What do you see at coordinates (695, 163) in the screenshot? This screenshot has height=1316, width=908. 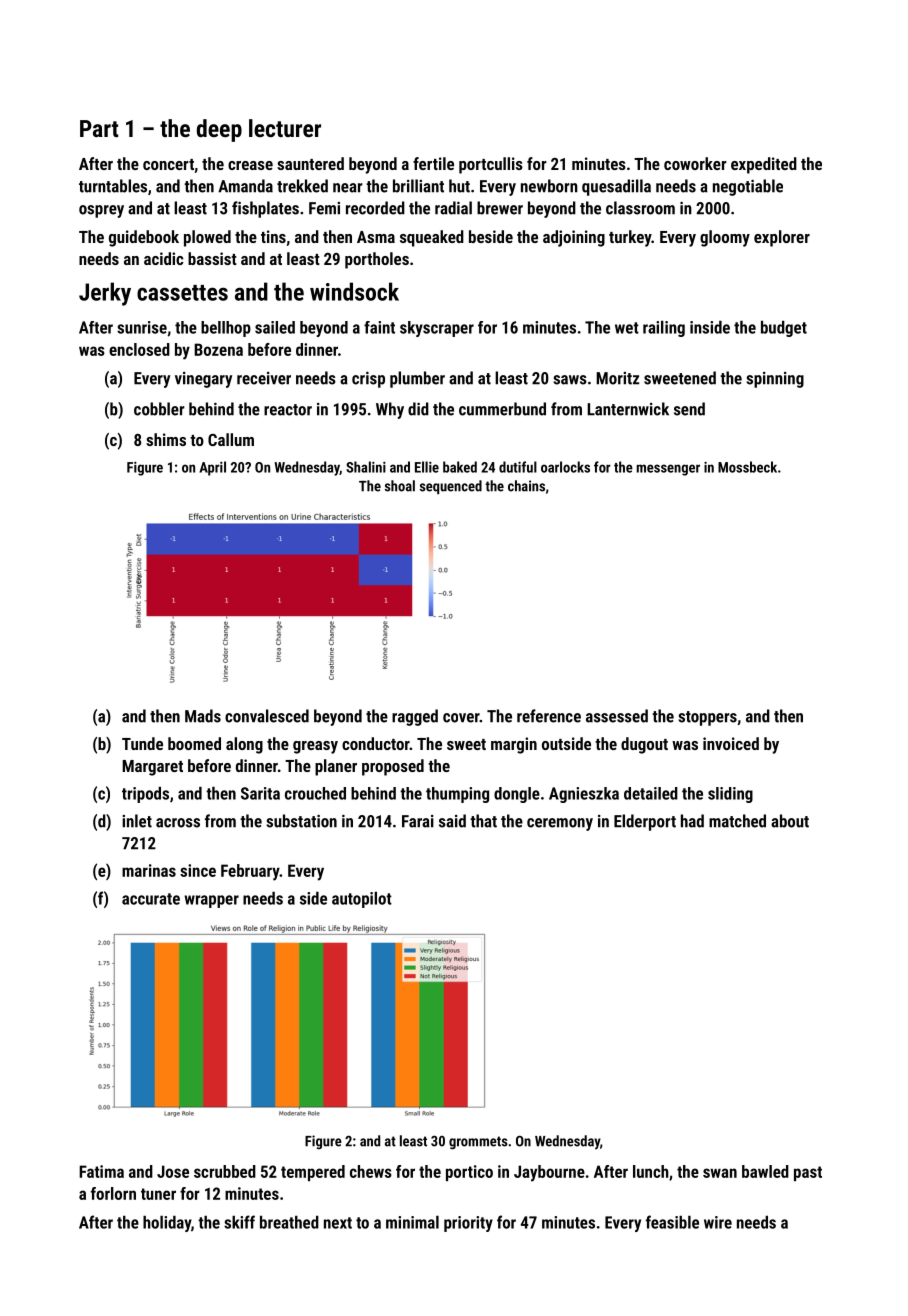 I see `coworker` at bounding box center [695, 163].
